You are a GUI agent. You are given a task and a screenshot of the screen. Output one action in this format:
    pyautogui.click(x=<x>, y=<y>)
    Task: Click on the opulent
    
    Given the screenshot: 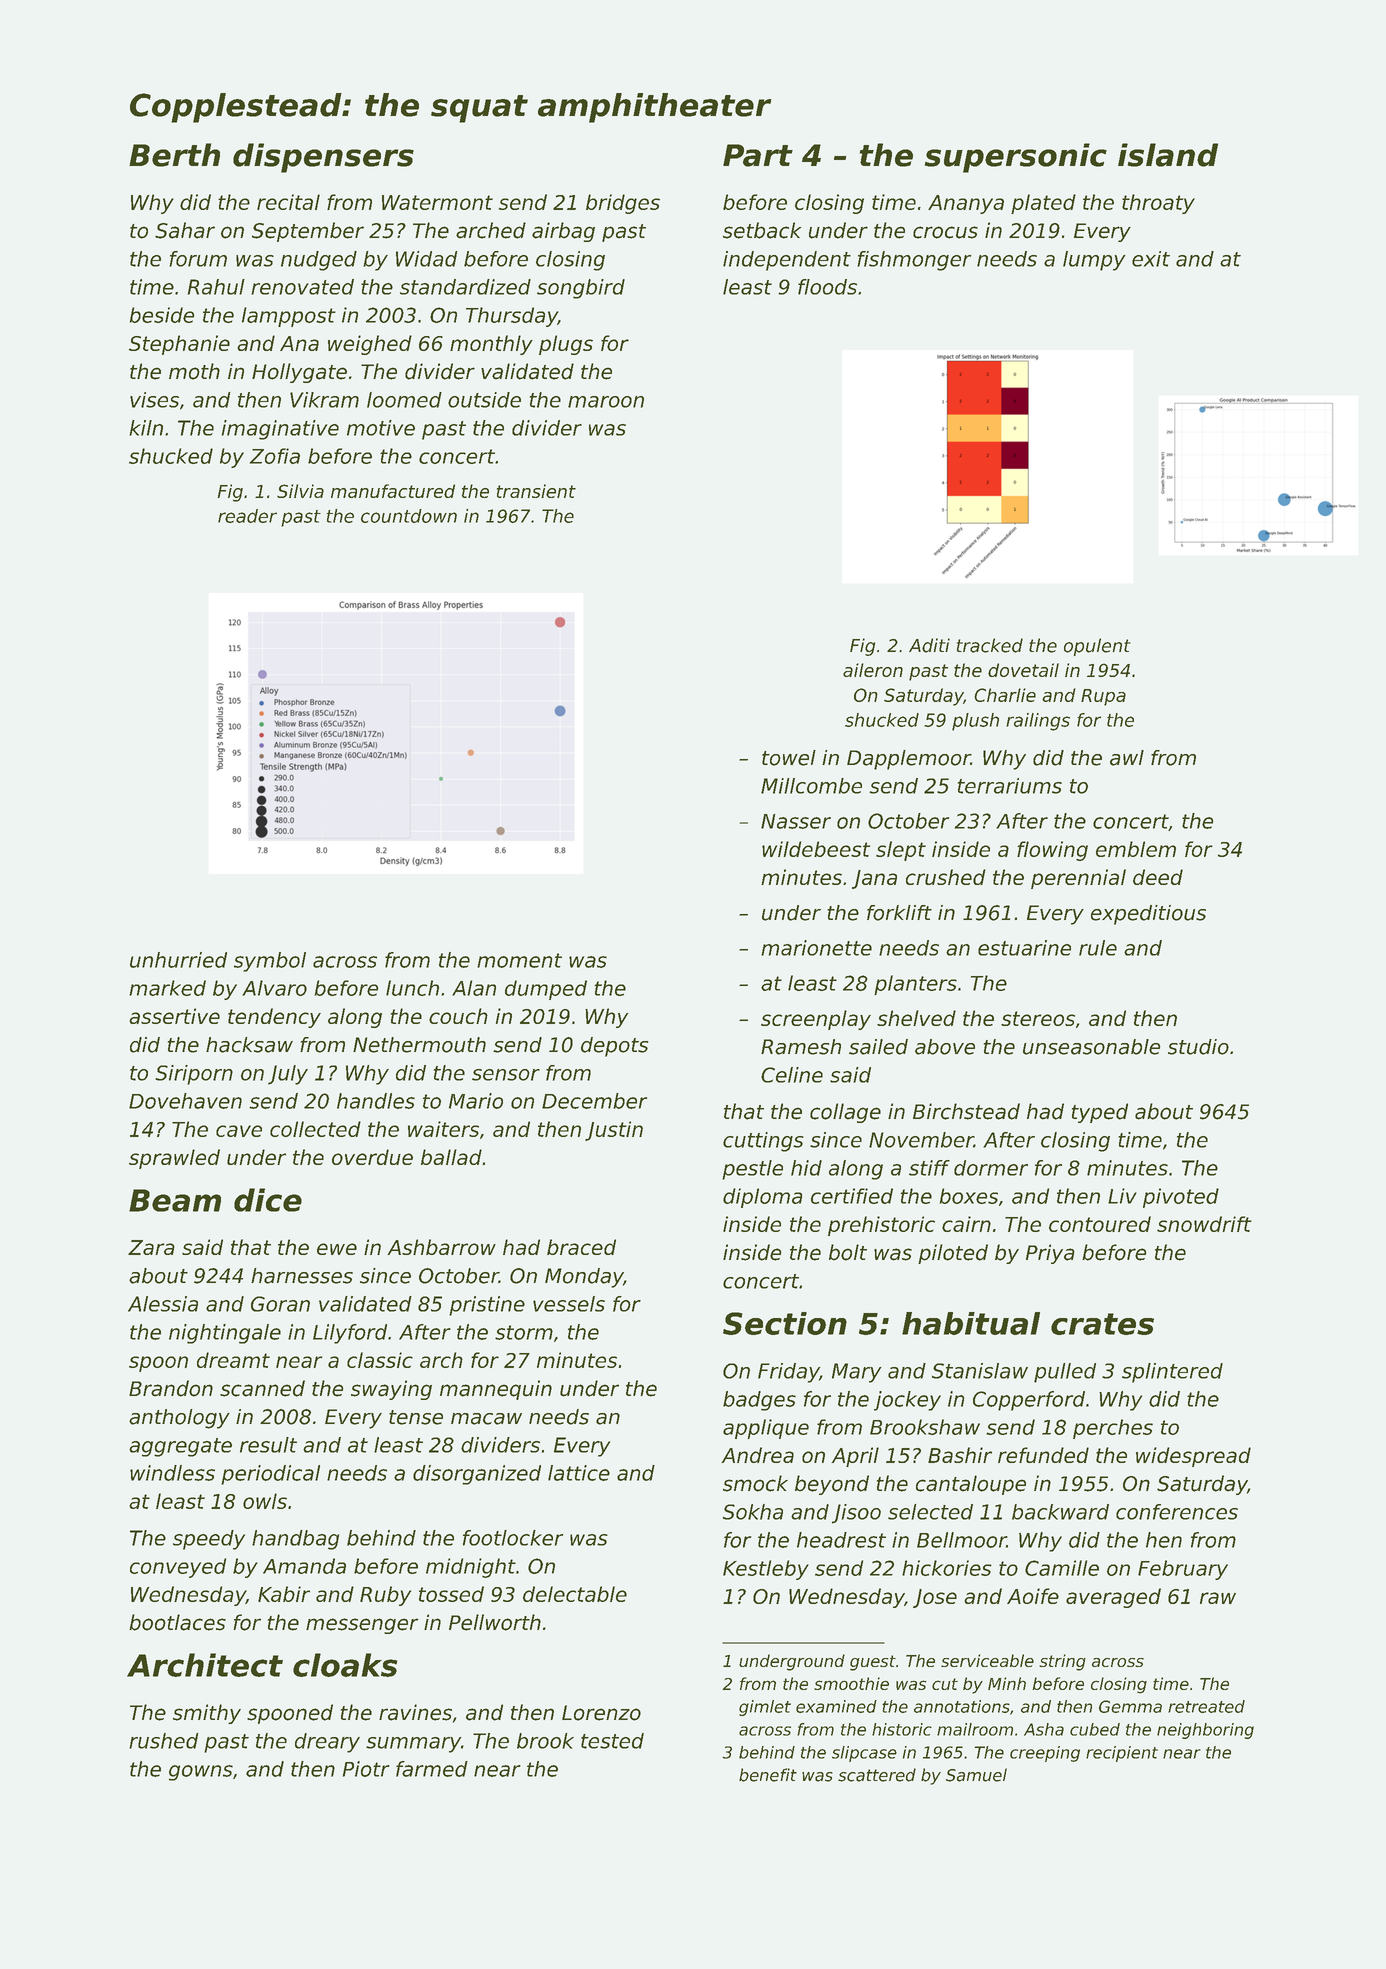 What is the action you would take?
    pyautogui.click(x=1097, y=647)
